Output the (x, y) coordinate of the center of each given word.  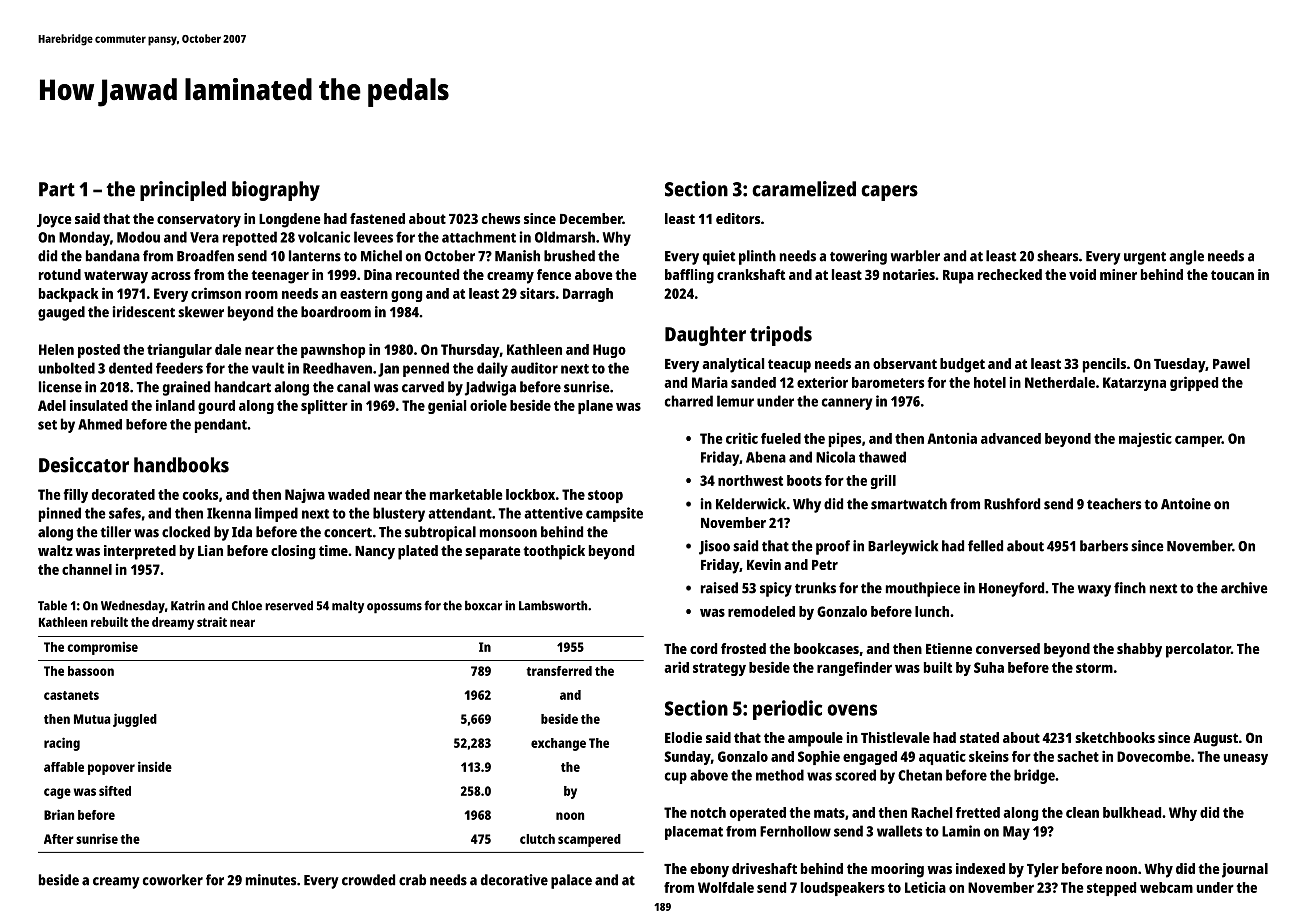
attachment (479, 237)
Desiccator (84, 465)
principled (183, 191)
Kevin (764, 564)
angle (1186, 257)
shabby (1139, 650)
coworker (173, 880)
